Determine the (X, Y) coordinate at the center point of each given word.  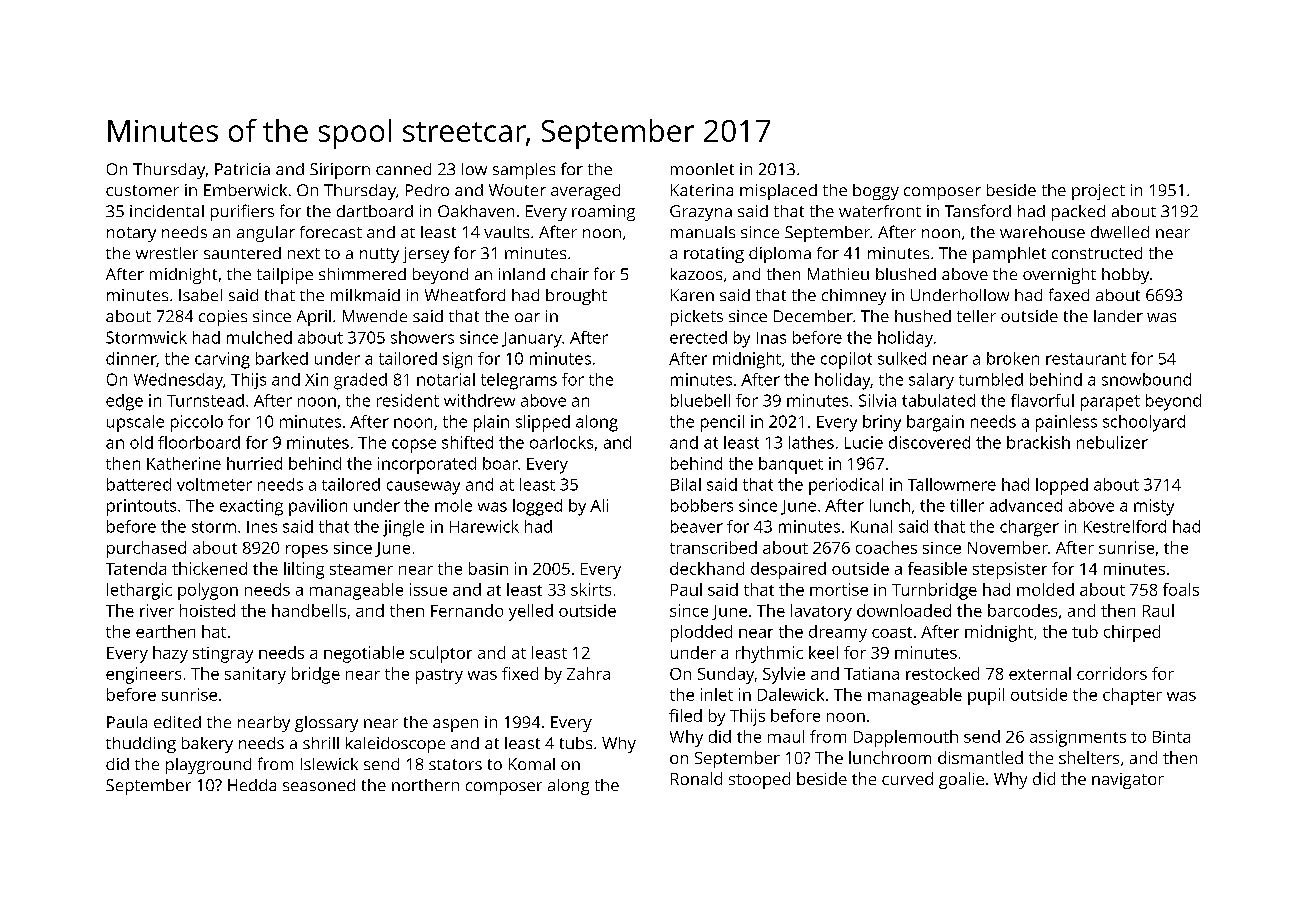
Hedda (252, 785)
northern (425, 785)
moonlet (702, 169)
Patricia (242, 169)
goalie (961, 780)
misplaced (778, 192)
